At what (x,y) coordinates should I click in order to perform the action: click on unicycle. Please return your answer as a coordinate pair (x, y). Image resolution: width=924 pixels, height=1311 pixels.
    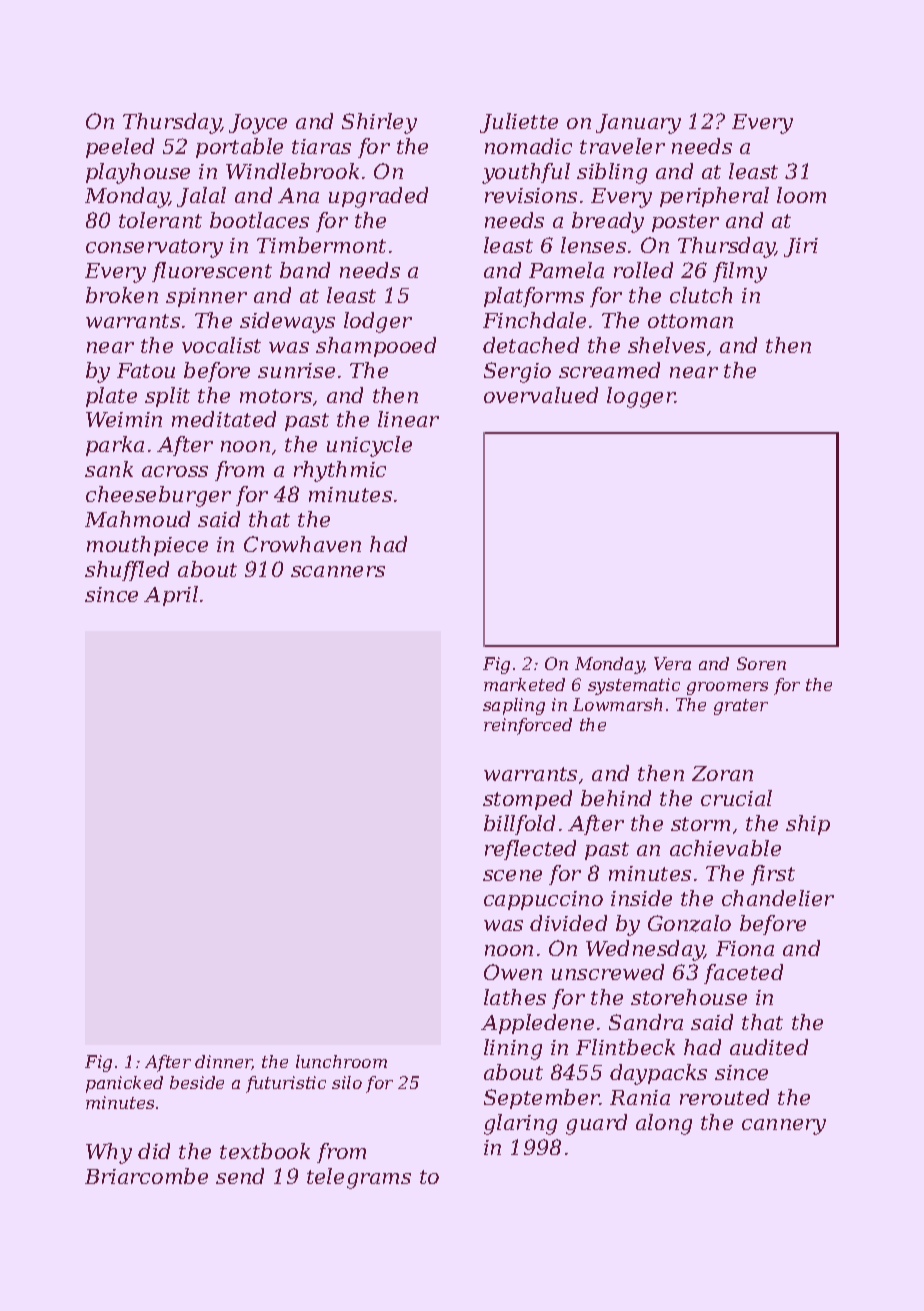
    Looking at the image, I should click on (369, 446).
